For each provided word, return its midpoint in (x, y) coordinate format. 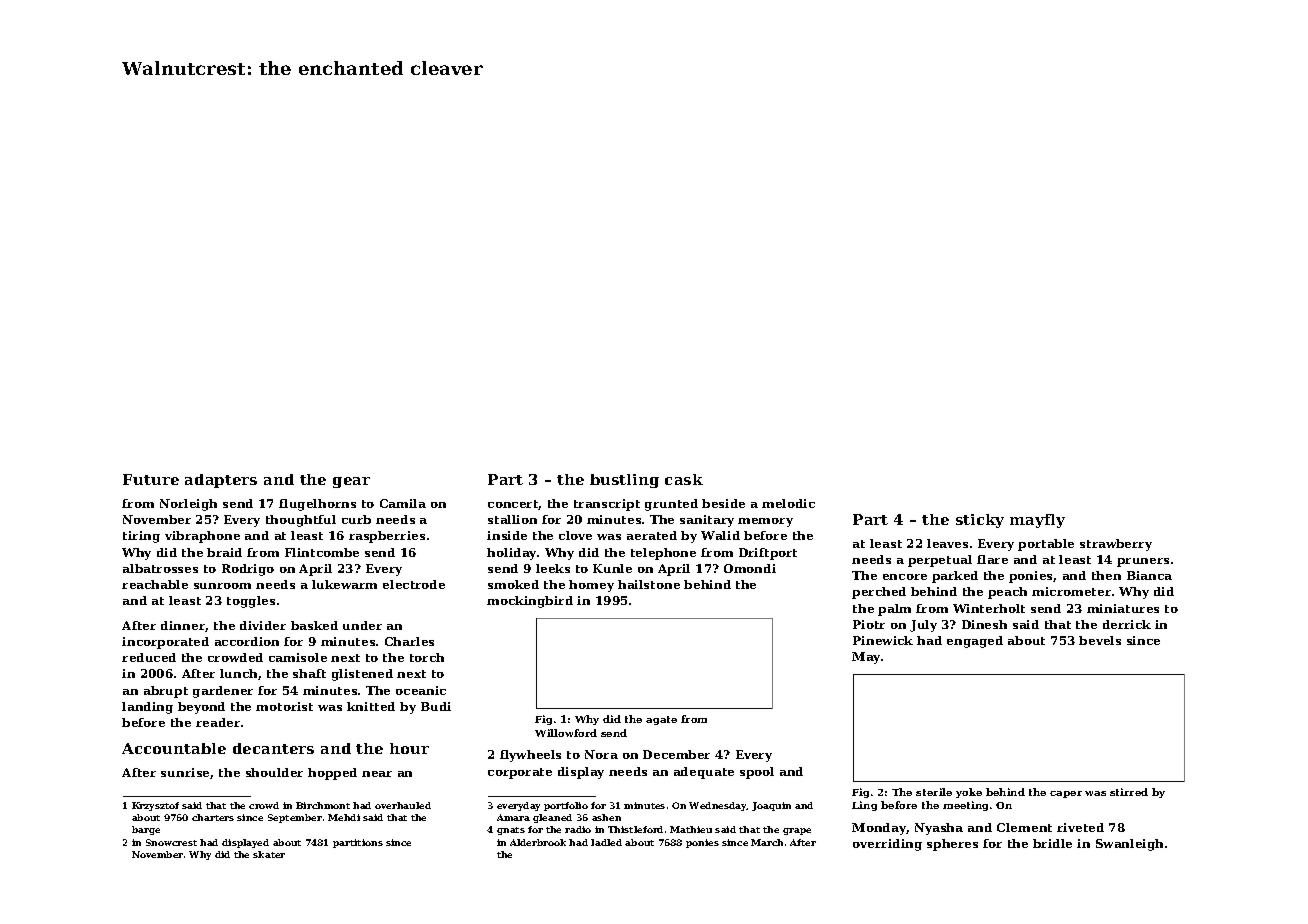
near (377, 774)
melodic (788, 503)
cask (684, 479)
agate (661, 720)
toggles (251, 602)
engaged (975, 642)
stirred (1129, 792)
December (676, 754)
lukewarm (344, 584)
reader (218, 722)
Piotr (869, 624)
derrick (1127, 624)
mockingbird (530, 602)
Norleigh (188, 505)
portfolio (566, 806)
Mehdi (344, 817)
